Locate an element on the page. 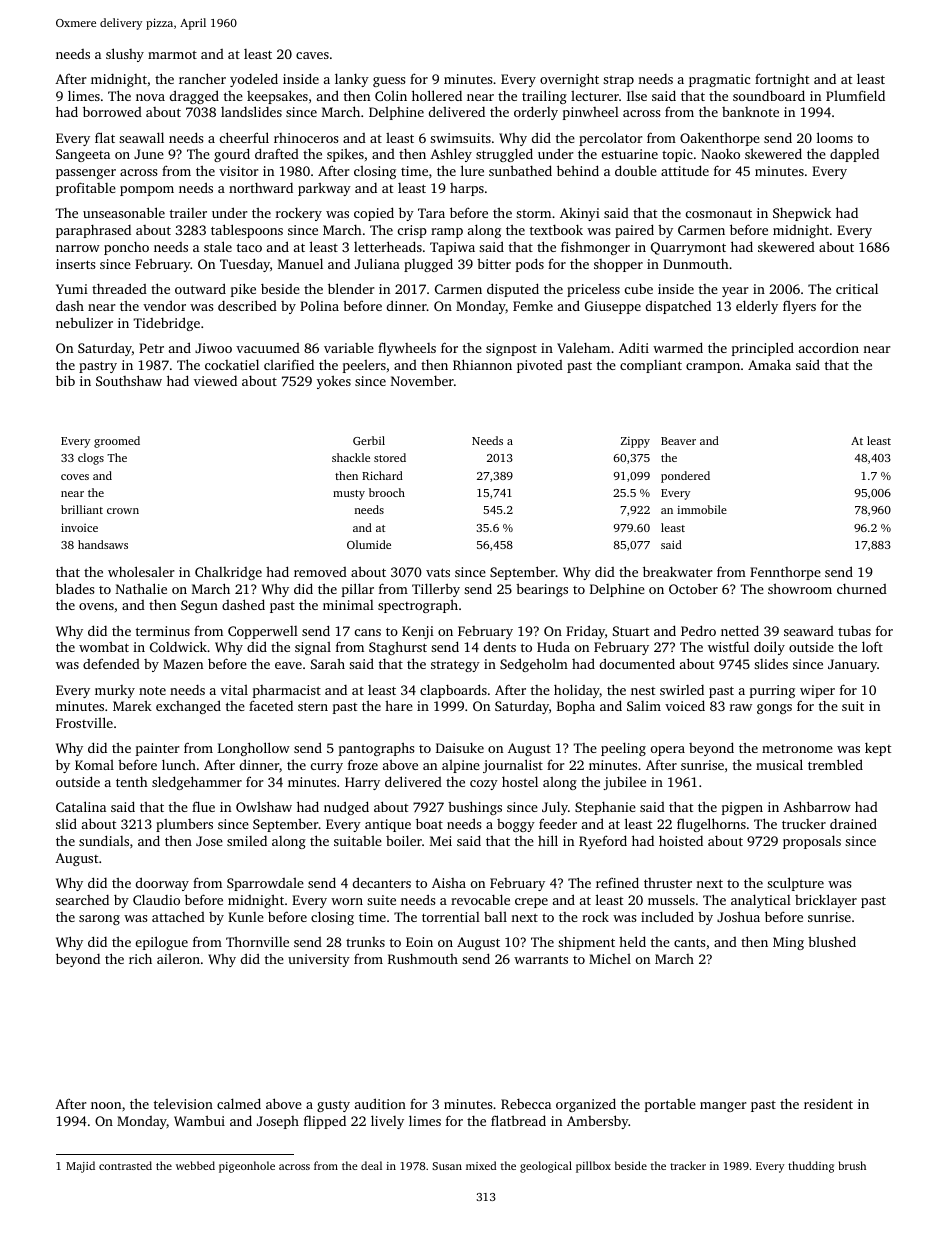  refined is located at coordinates (617, 882).
